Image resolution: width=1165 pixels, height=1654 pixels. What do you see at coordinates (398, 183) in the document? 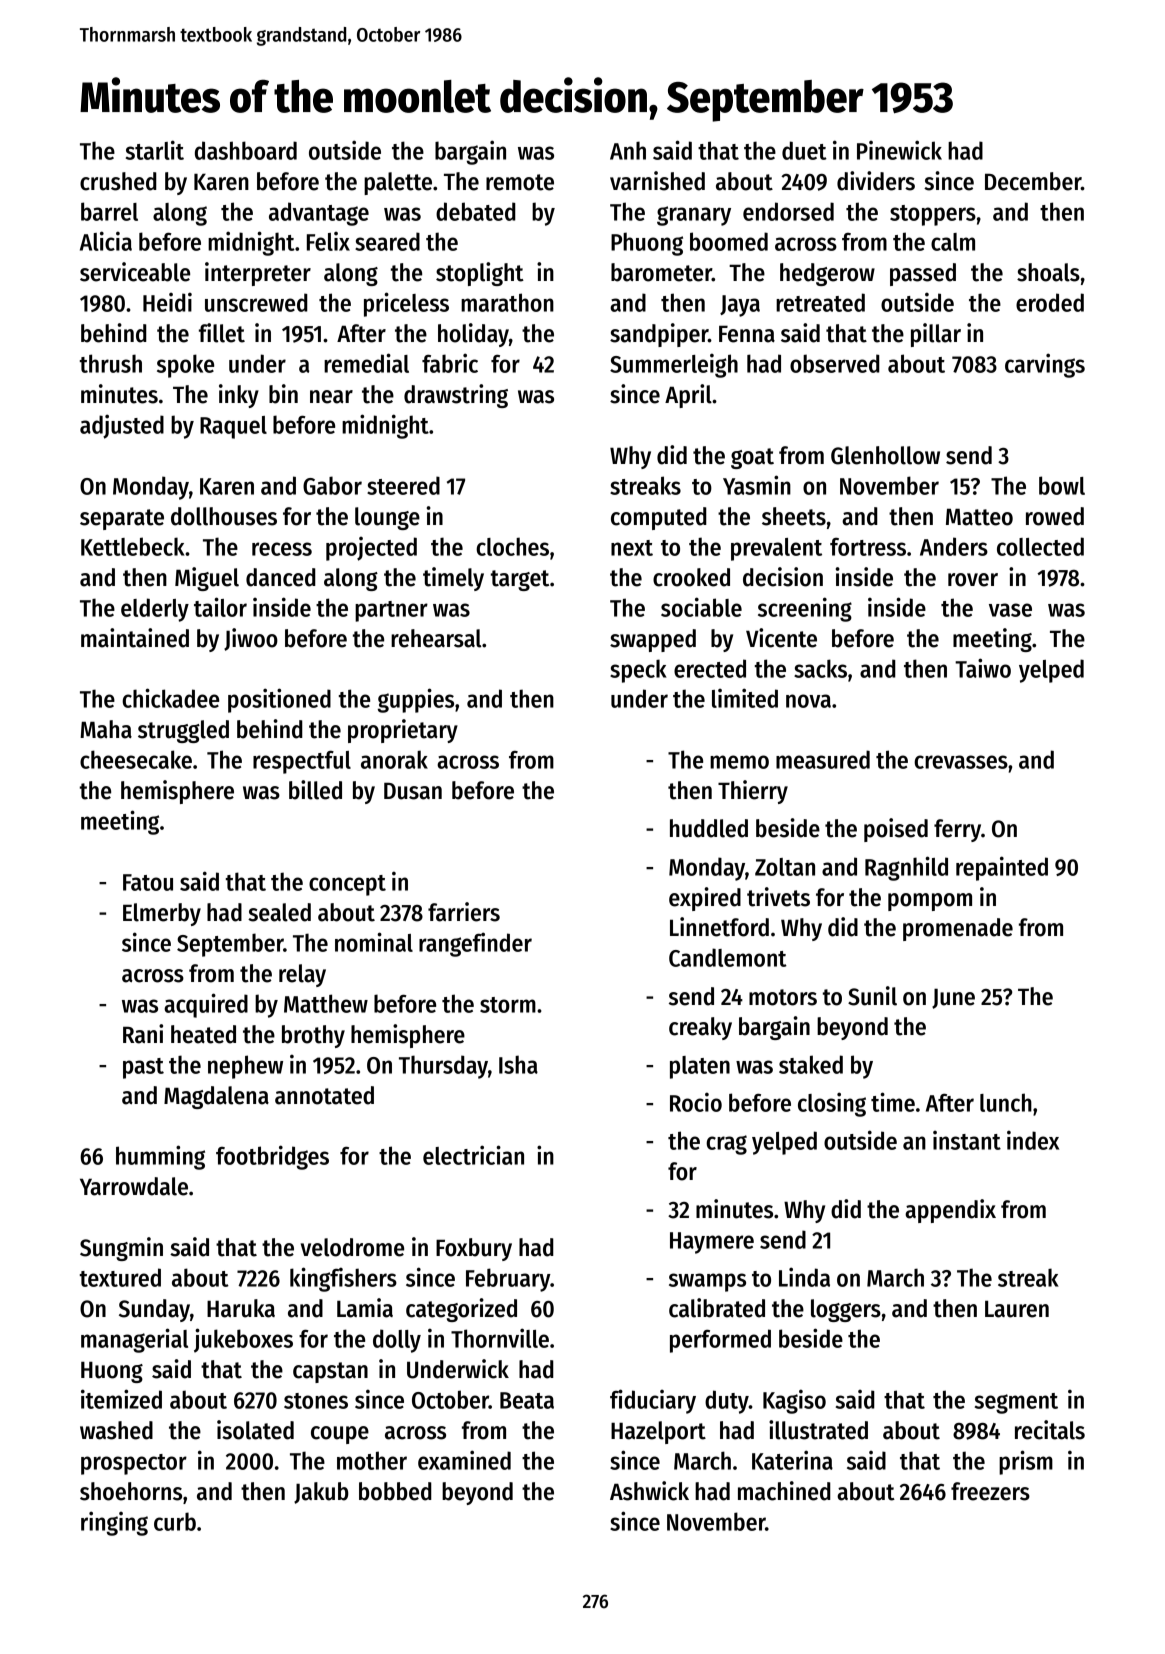
I see `palette` at bounding box center [398, 183].
